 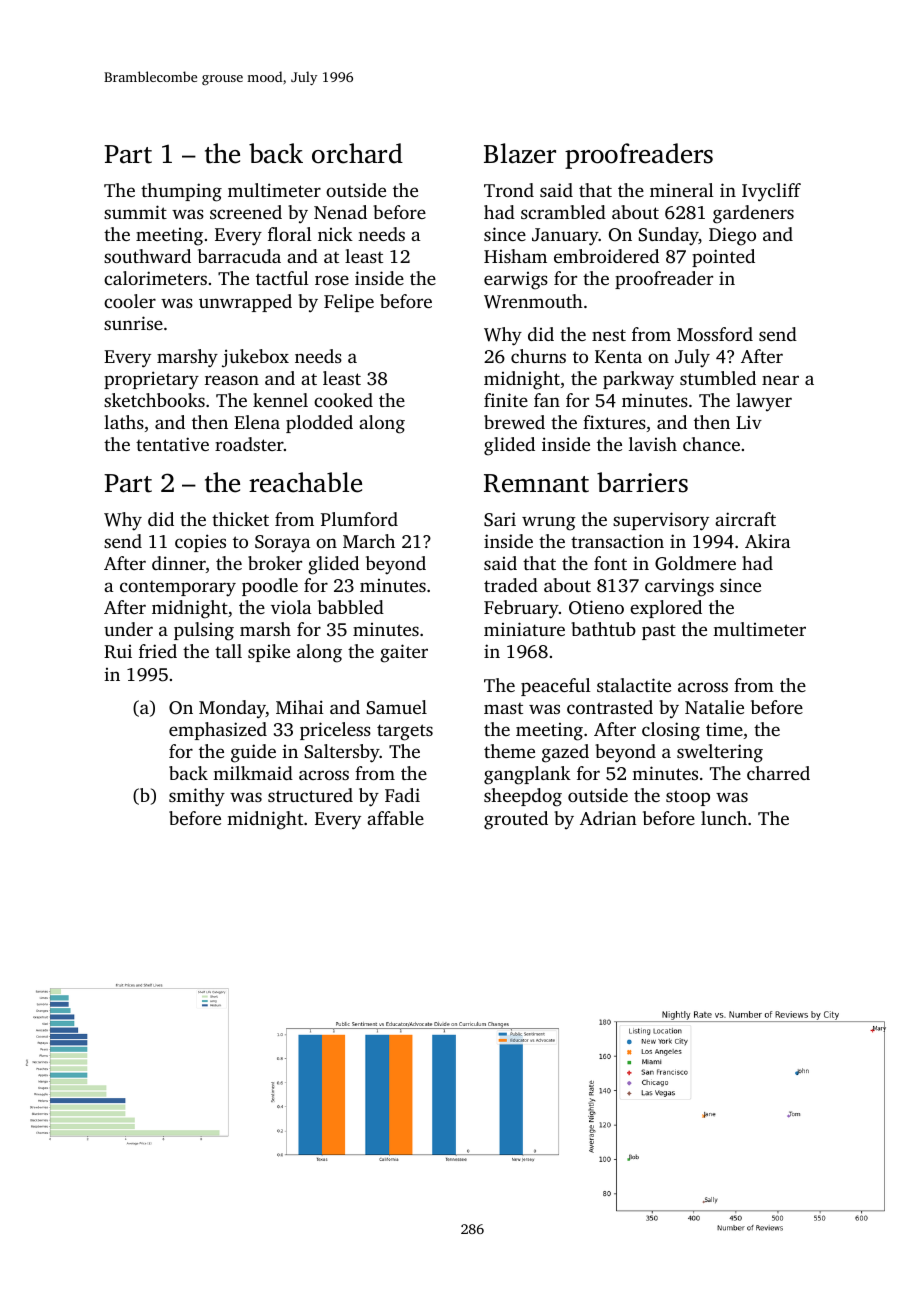 What do you see at coordinates (291, 607) in the image?
I see `viola` at bounding box center [291, 607].
